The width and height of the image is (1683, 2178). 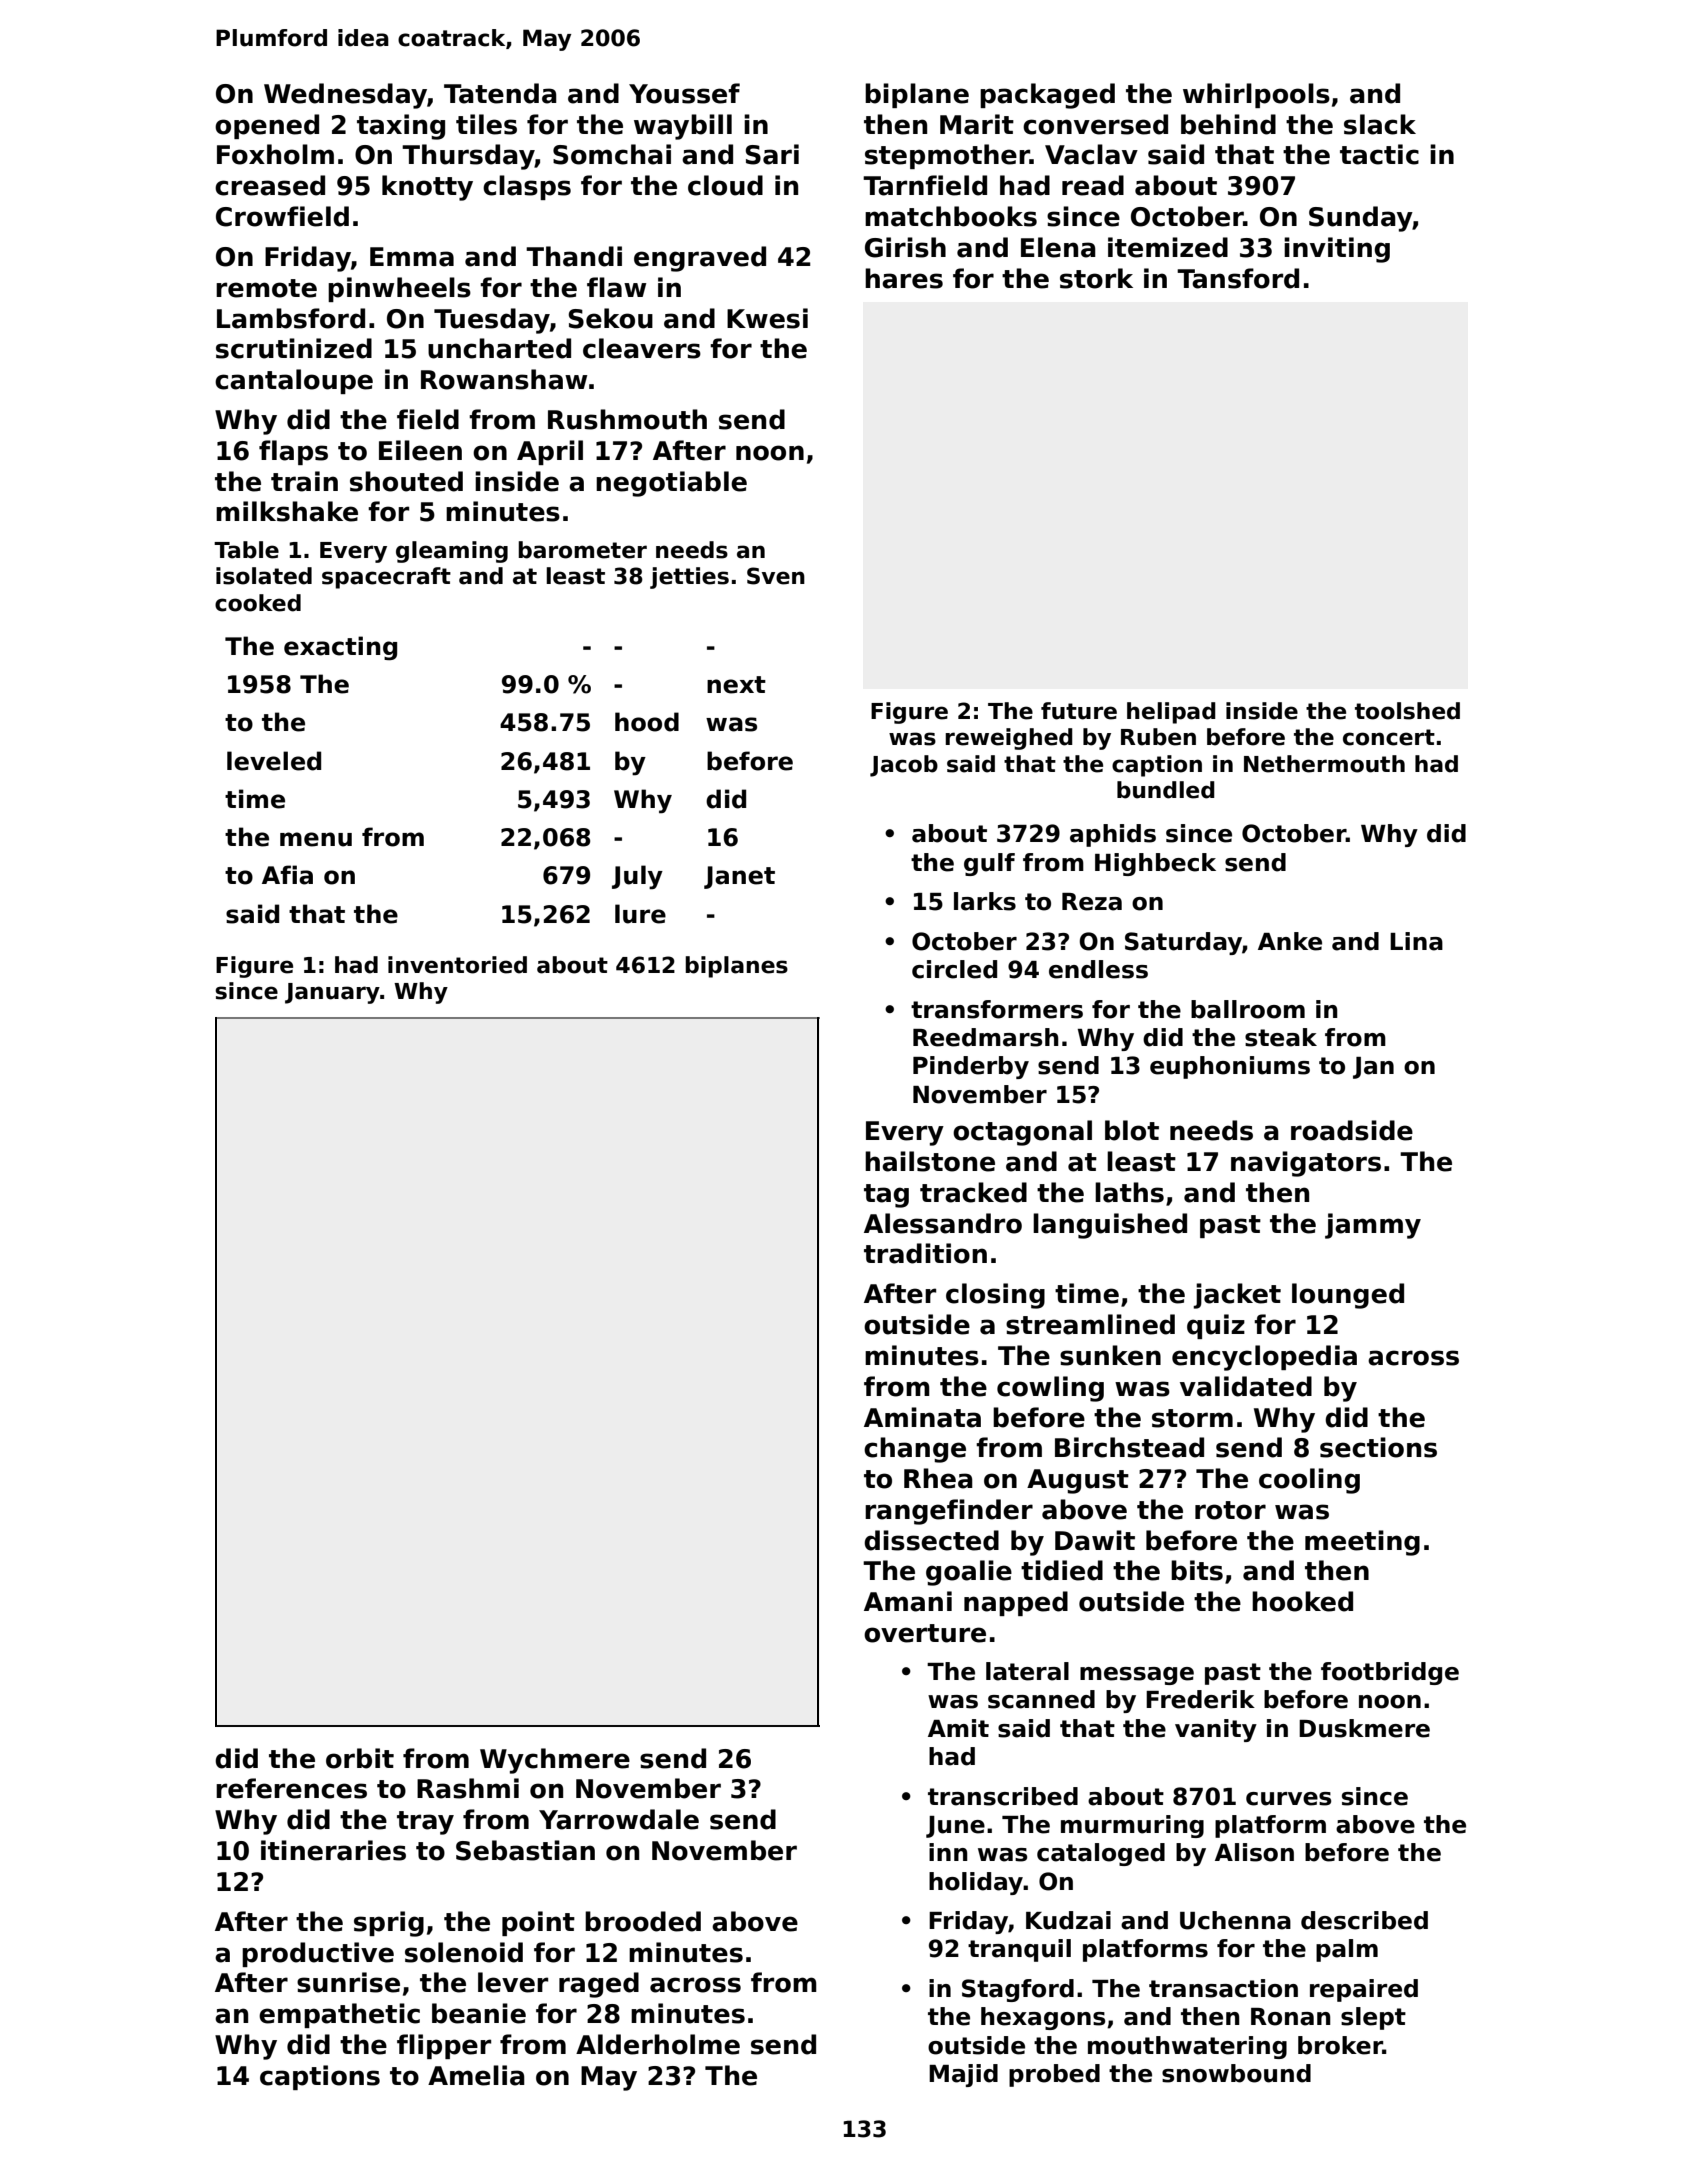 What do you see at coordinates (339, 2015) in the image?
I see `empathetic` at bounding box center [339, 2015].
